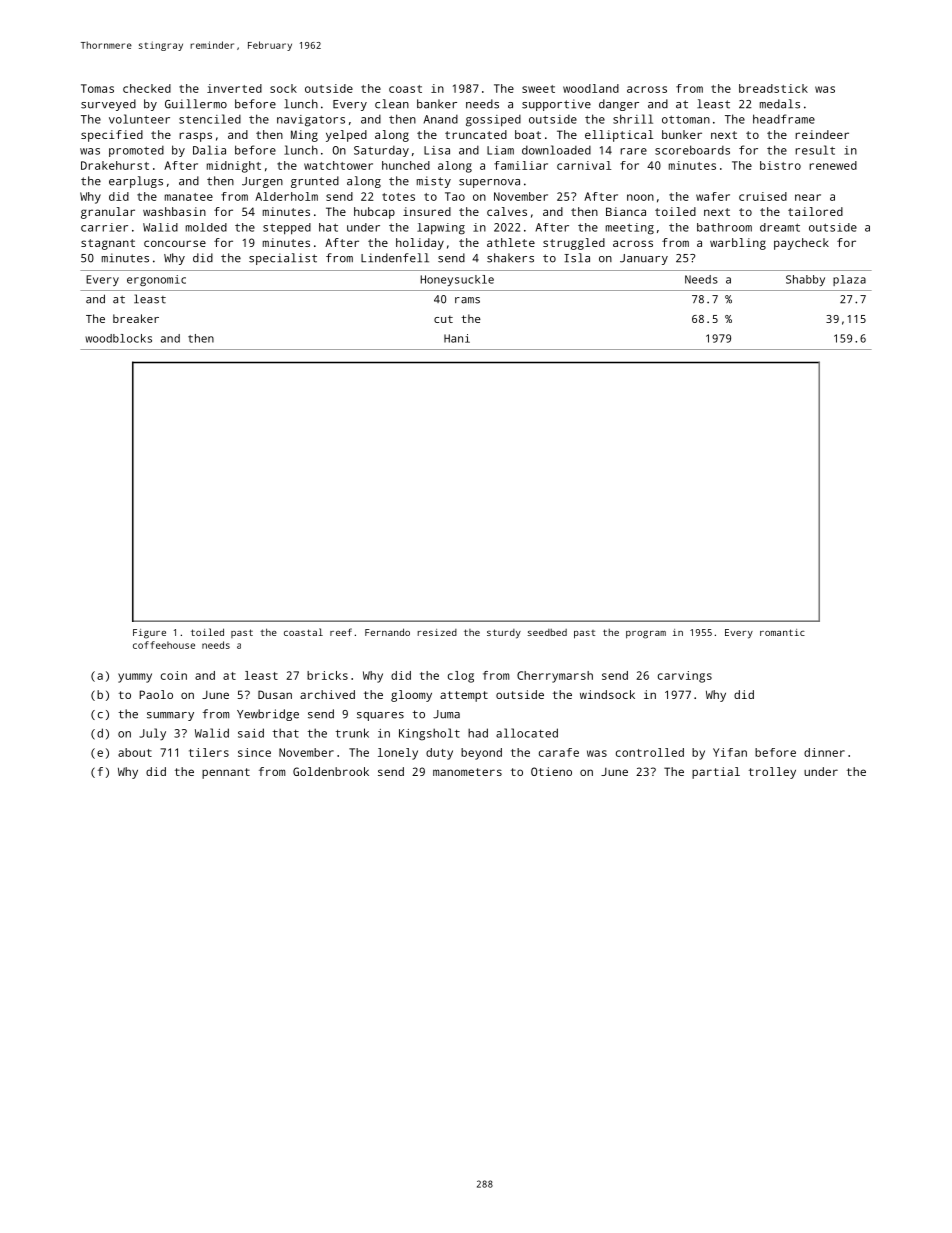 This page has width=952, height=1233. I want to click on coin, so click(174, 675).
